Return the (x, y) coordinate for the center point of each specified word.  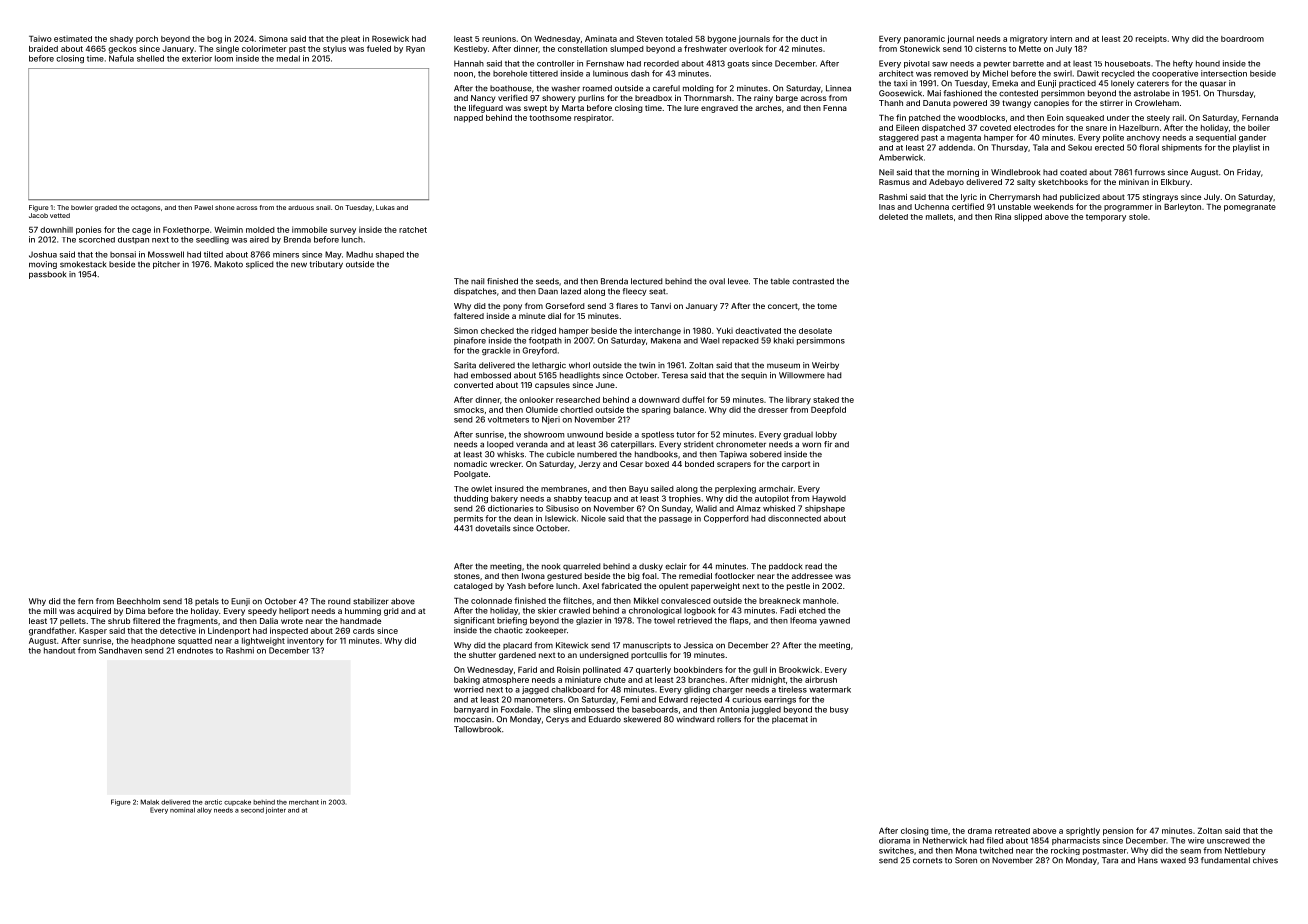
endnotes (195, 650)
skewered (642, 719)
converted (473, 385)
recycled (1118, 74)
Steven (650, 38)
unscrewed (1228, 841)
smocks (469, 410)
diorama (894, 840)
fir (828, 444)
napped (468, 119)
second (252, 810)
